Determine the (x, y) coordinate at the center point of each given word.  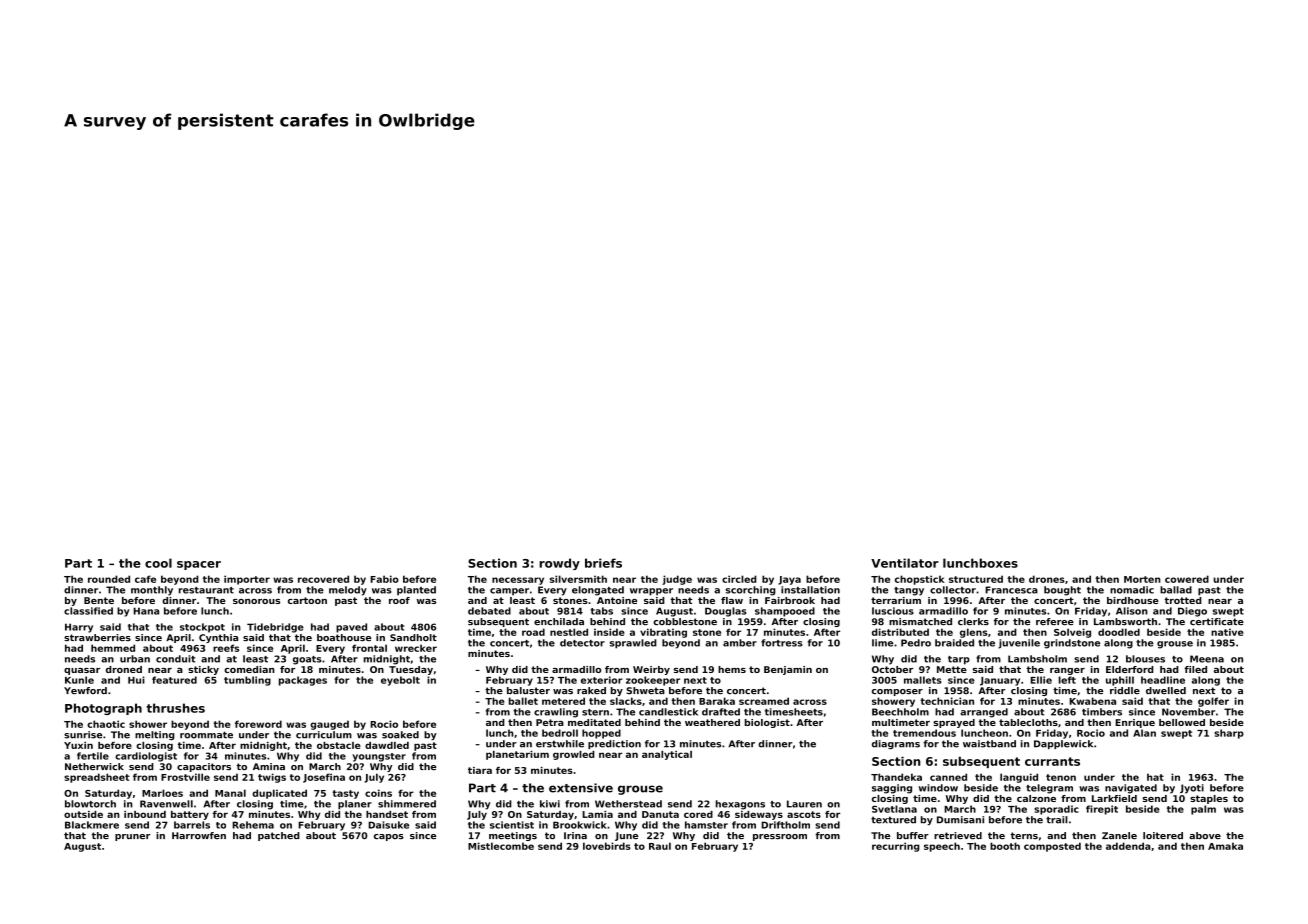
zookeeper (653, 681)
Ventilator (905, 563)
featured (174, 680)
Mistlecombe (501, 846)
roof (399, 600)
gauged (329, 725)
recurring (896, 847)
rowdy (559, 564)
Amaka (1225, 846)
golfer (1213, 702)
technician (947, 701)
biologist (767, 723)
